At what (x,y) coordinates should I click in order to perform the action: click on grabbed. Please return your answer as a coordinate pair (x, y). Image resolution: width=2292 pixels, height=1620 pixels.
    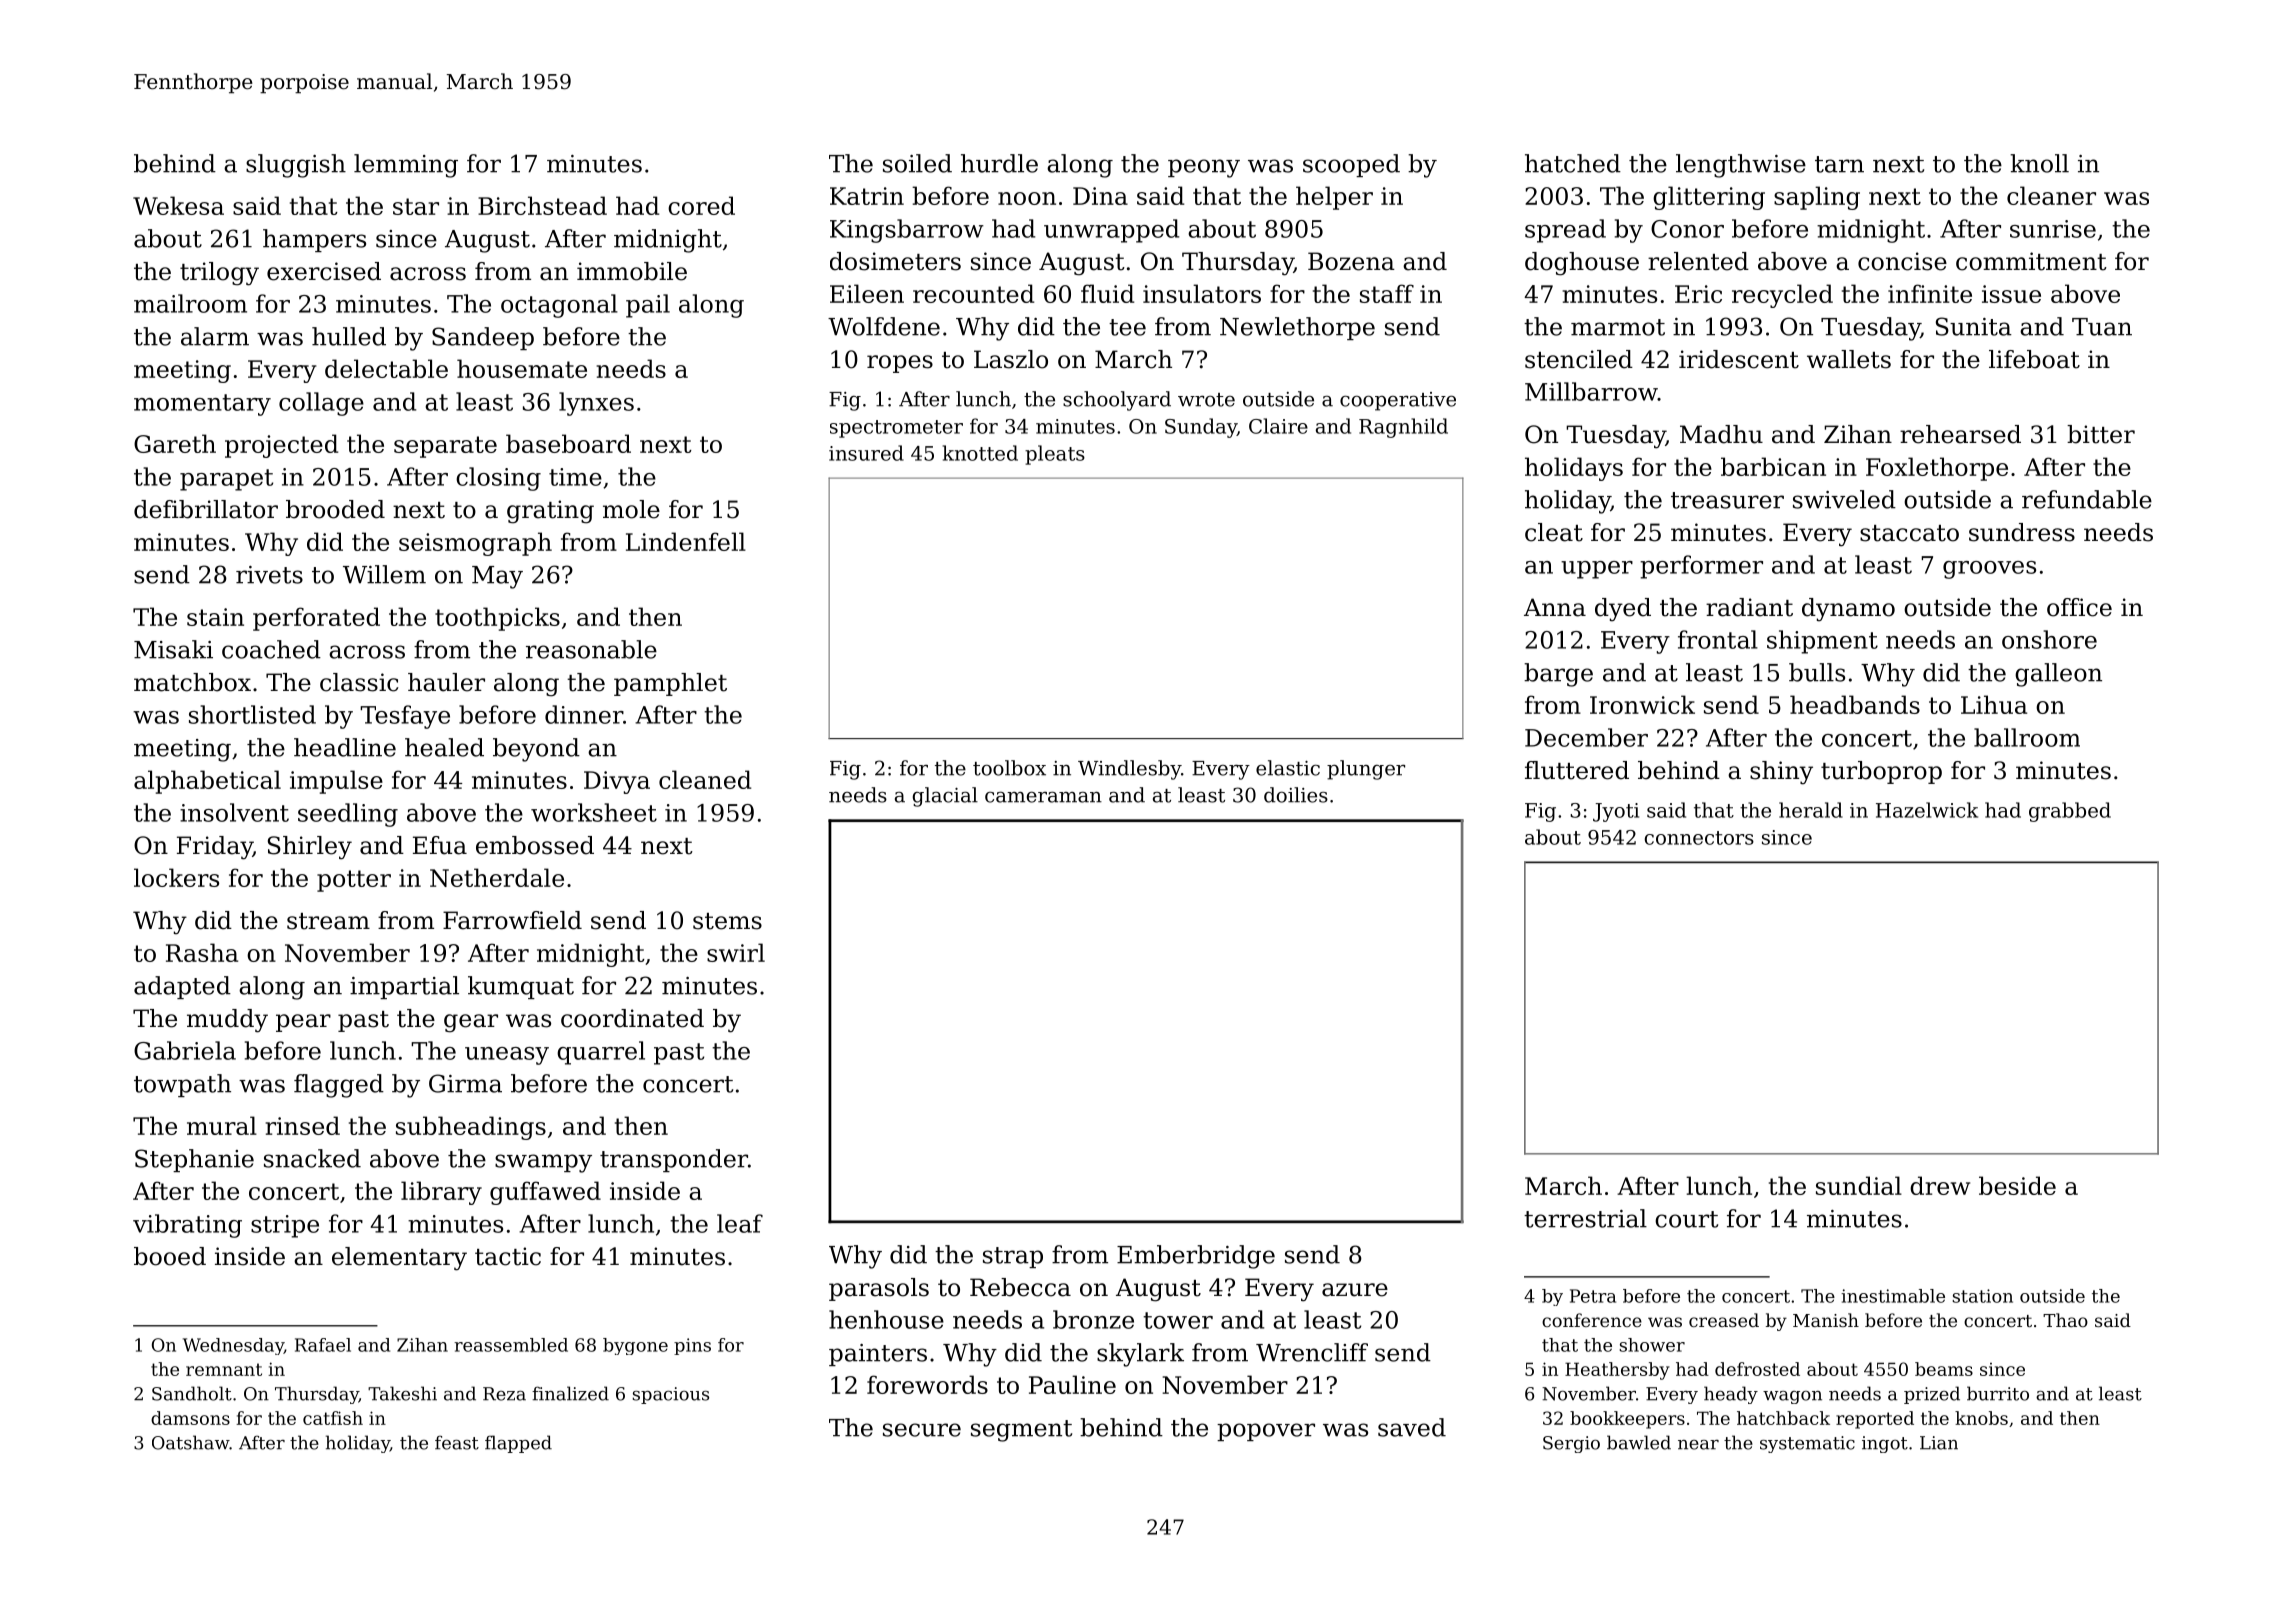
    Looking at the image, I should click on (2070, 812).
